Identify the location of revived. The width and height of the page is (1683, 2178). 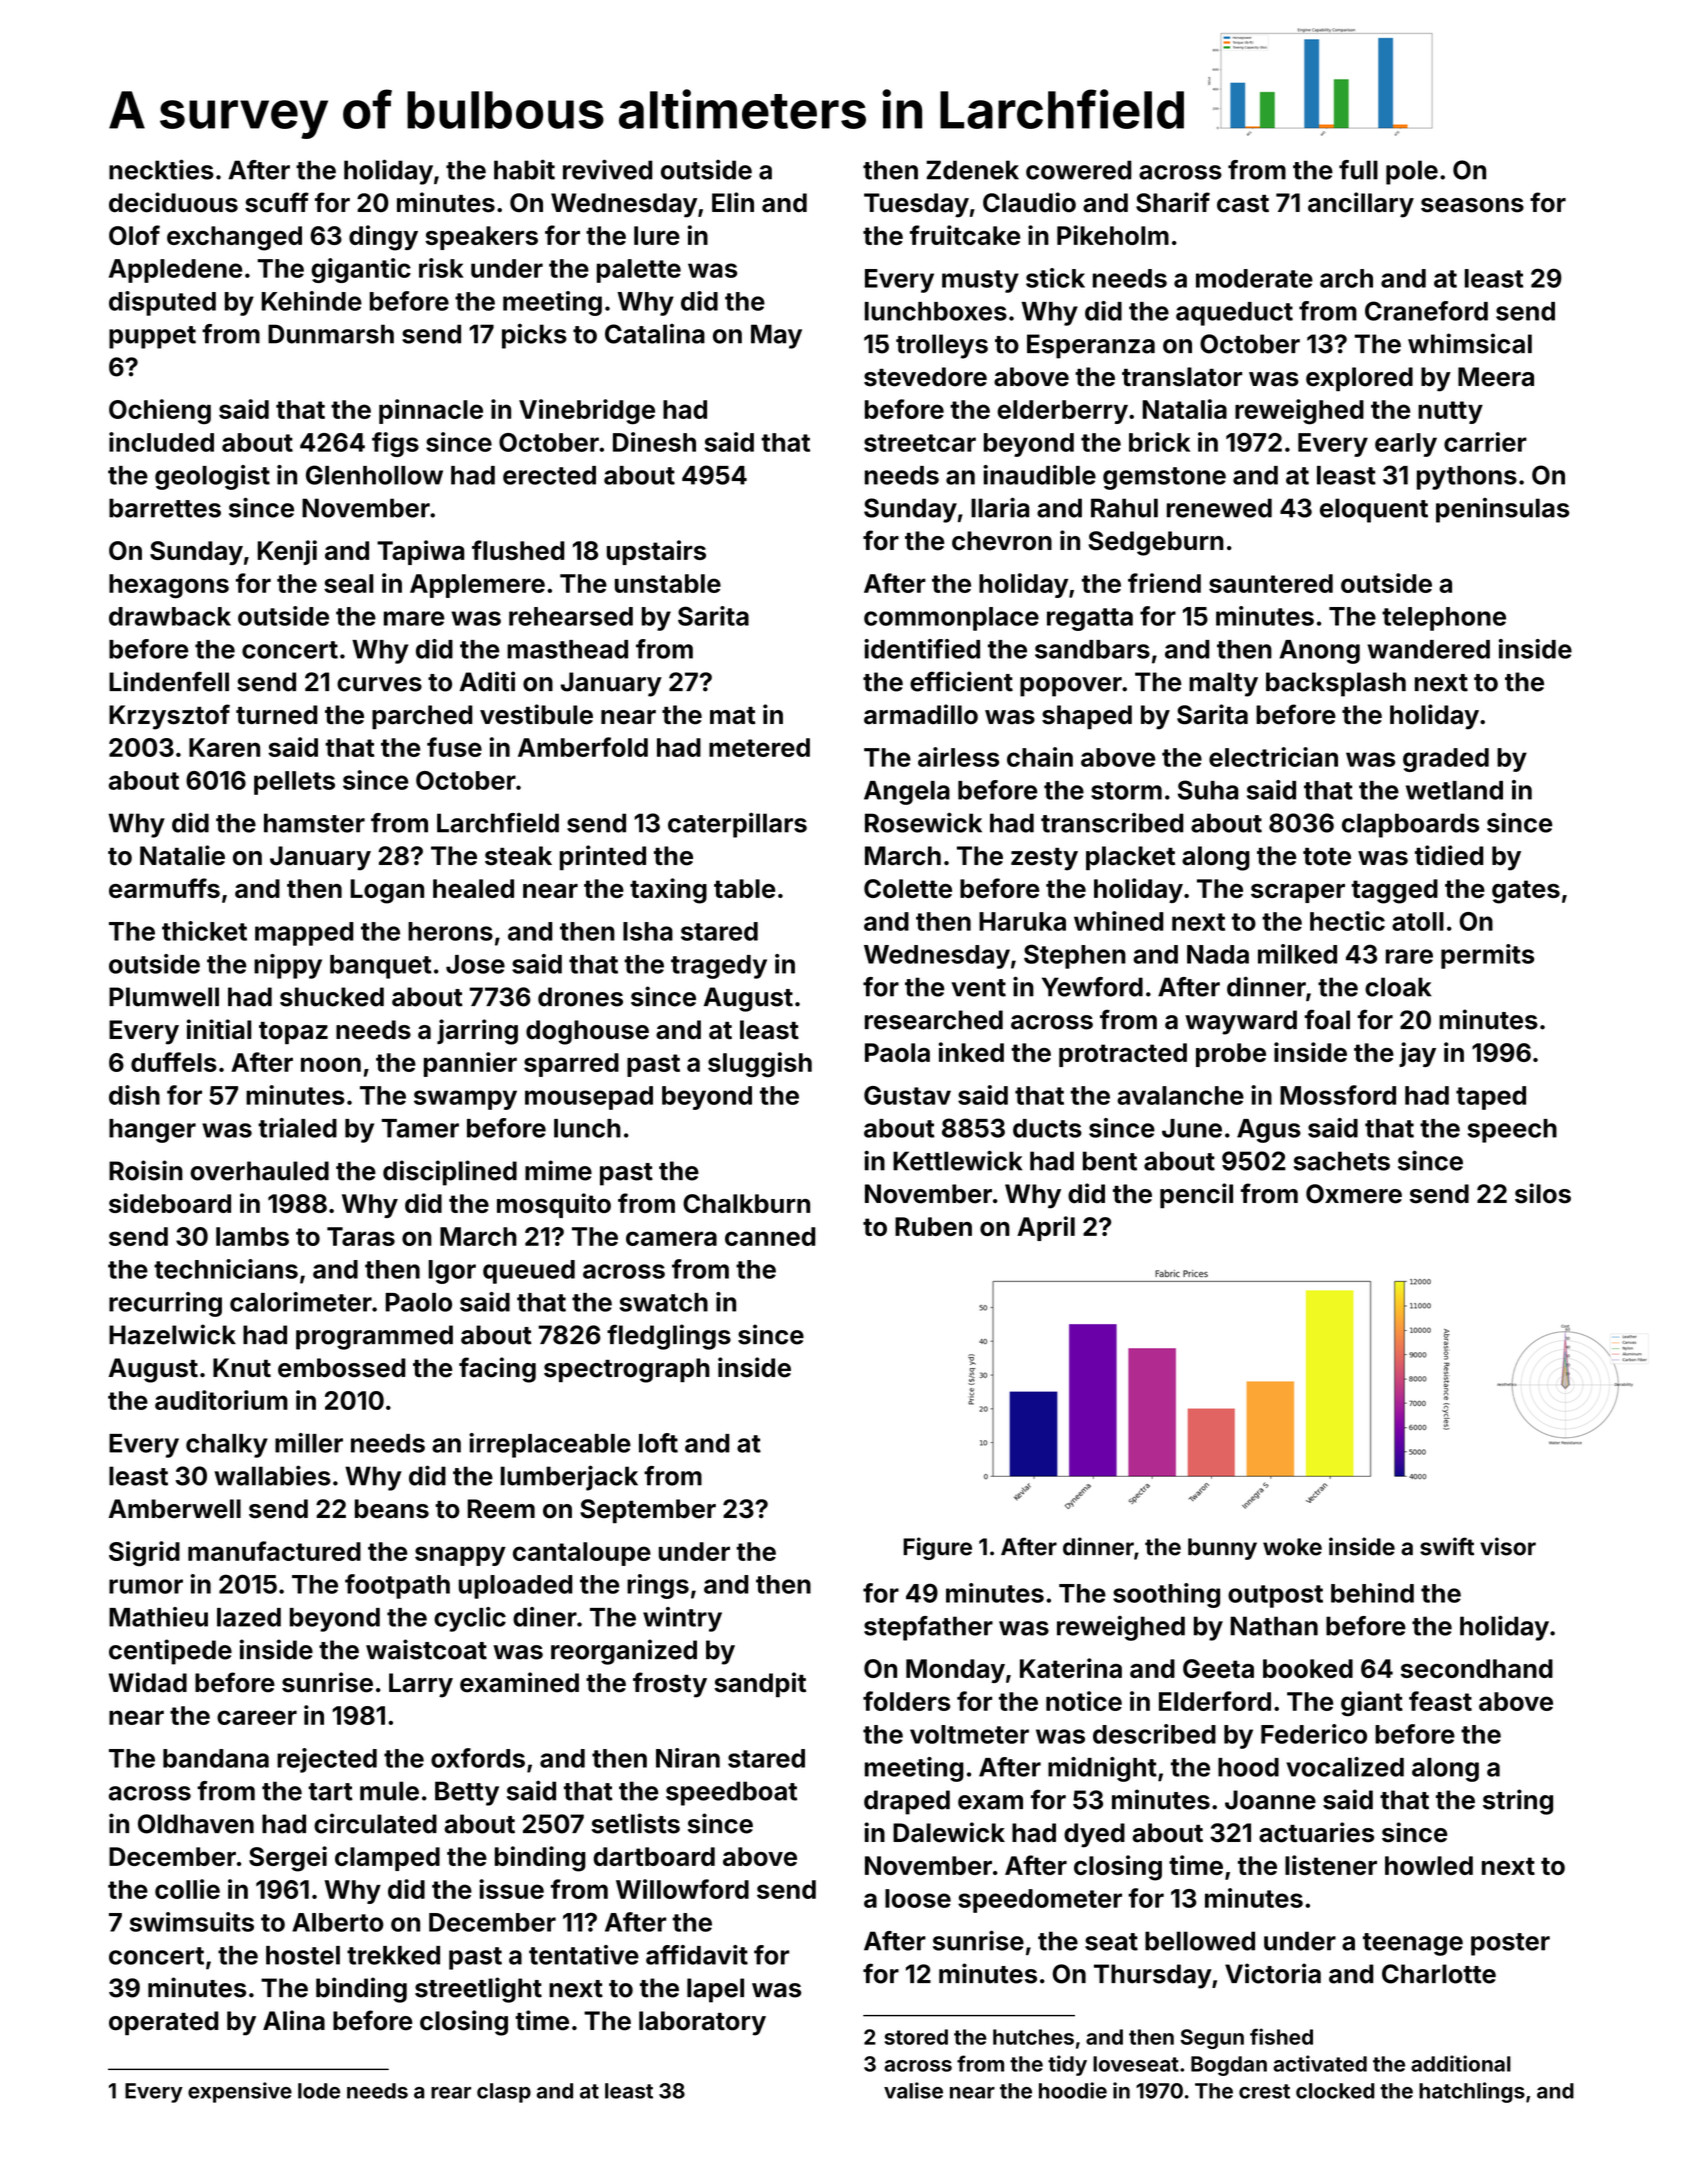
(607, 169).
